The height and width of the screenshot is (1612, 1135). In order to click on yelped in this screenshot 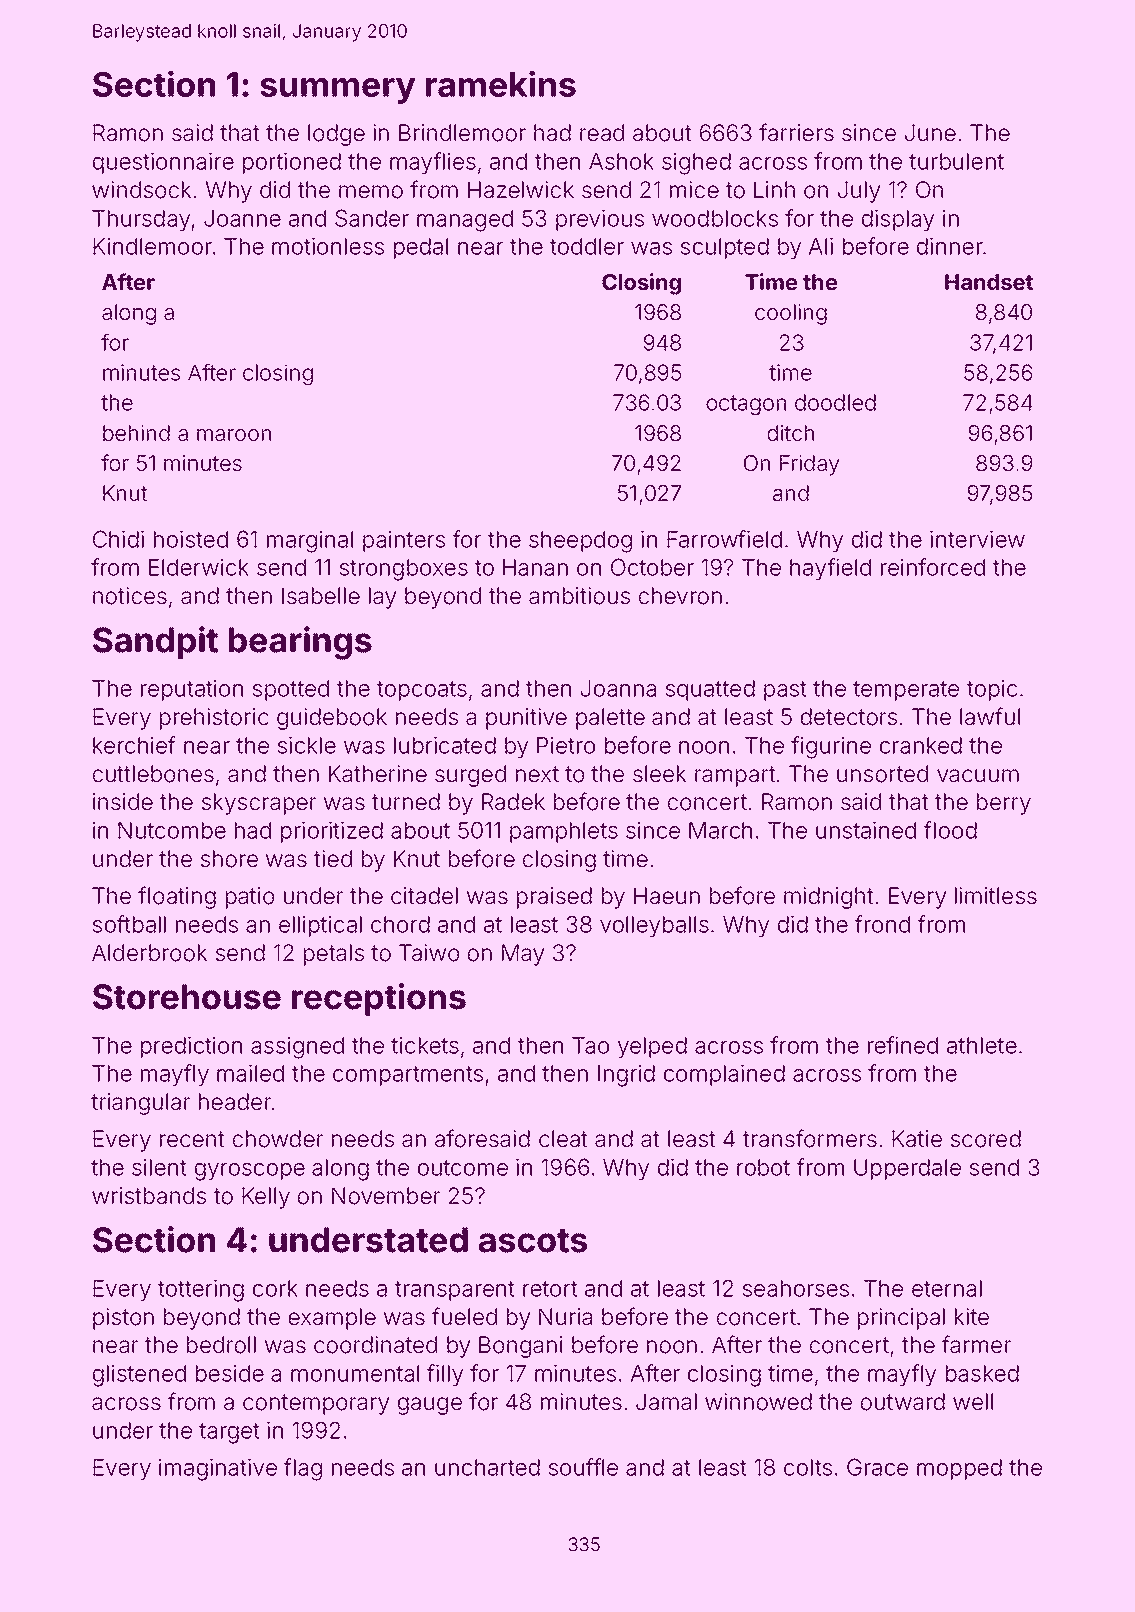, I will do `click(652, 1047)`.
